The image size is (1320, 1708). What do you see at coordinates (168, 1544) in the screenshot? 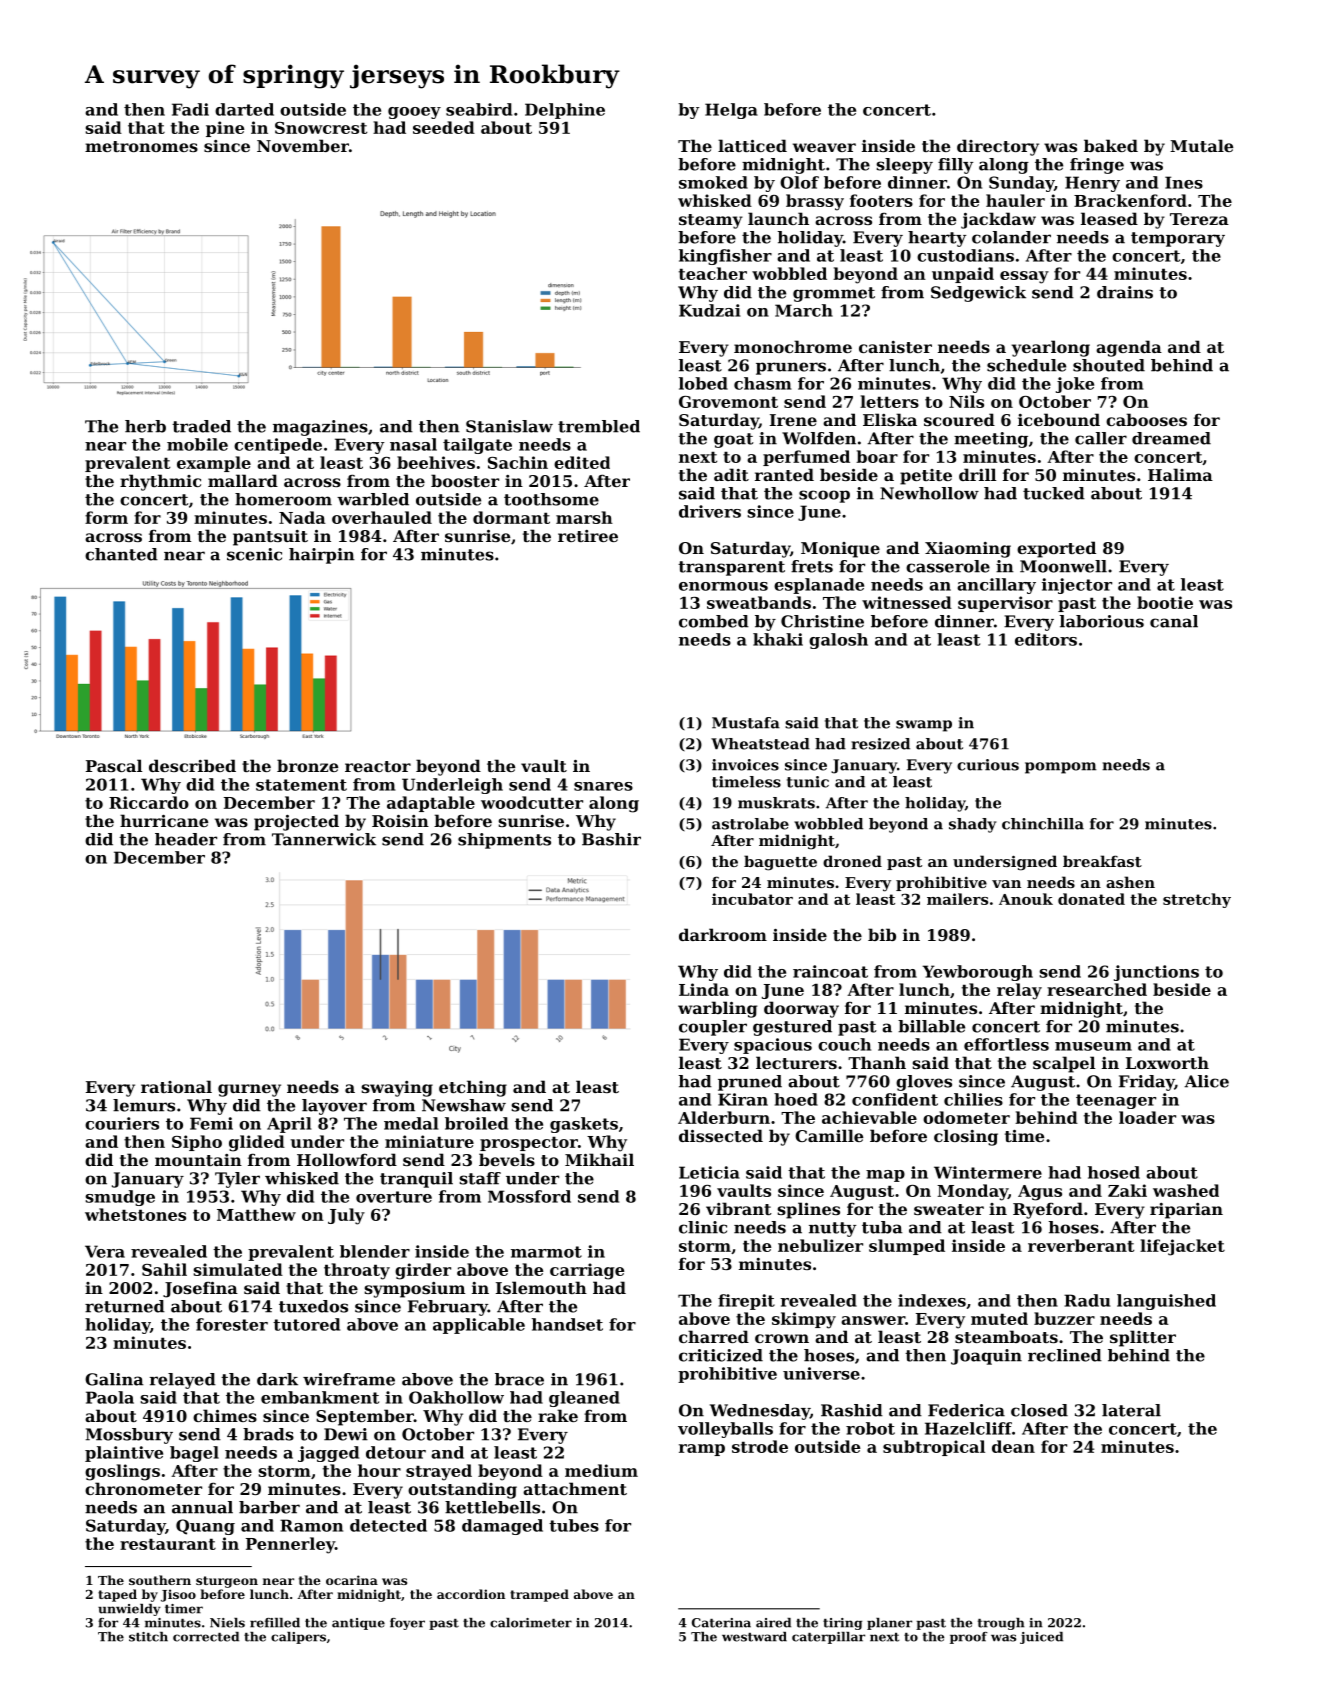
I see `restaurant` at bounding box center [168, 1544].
